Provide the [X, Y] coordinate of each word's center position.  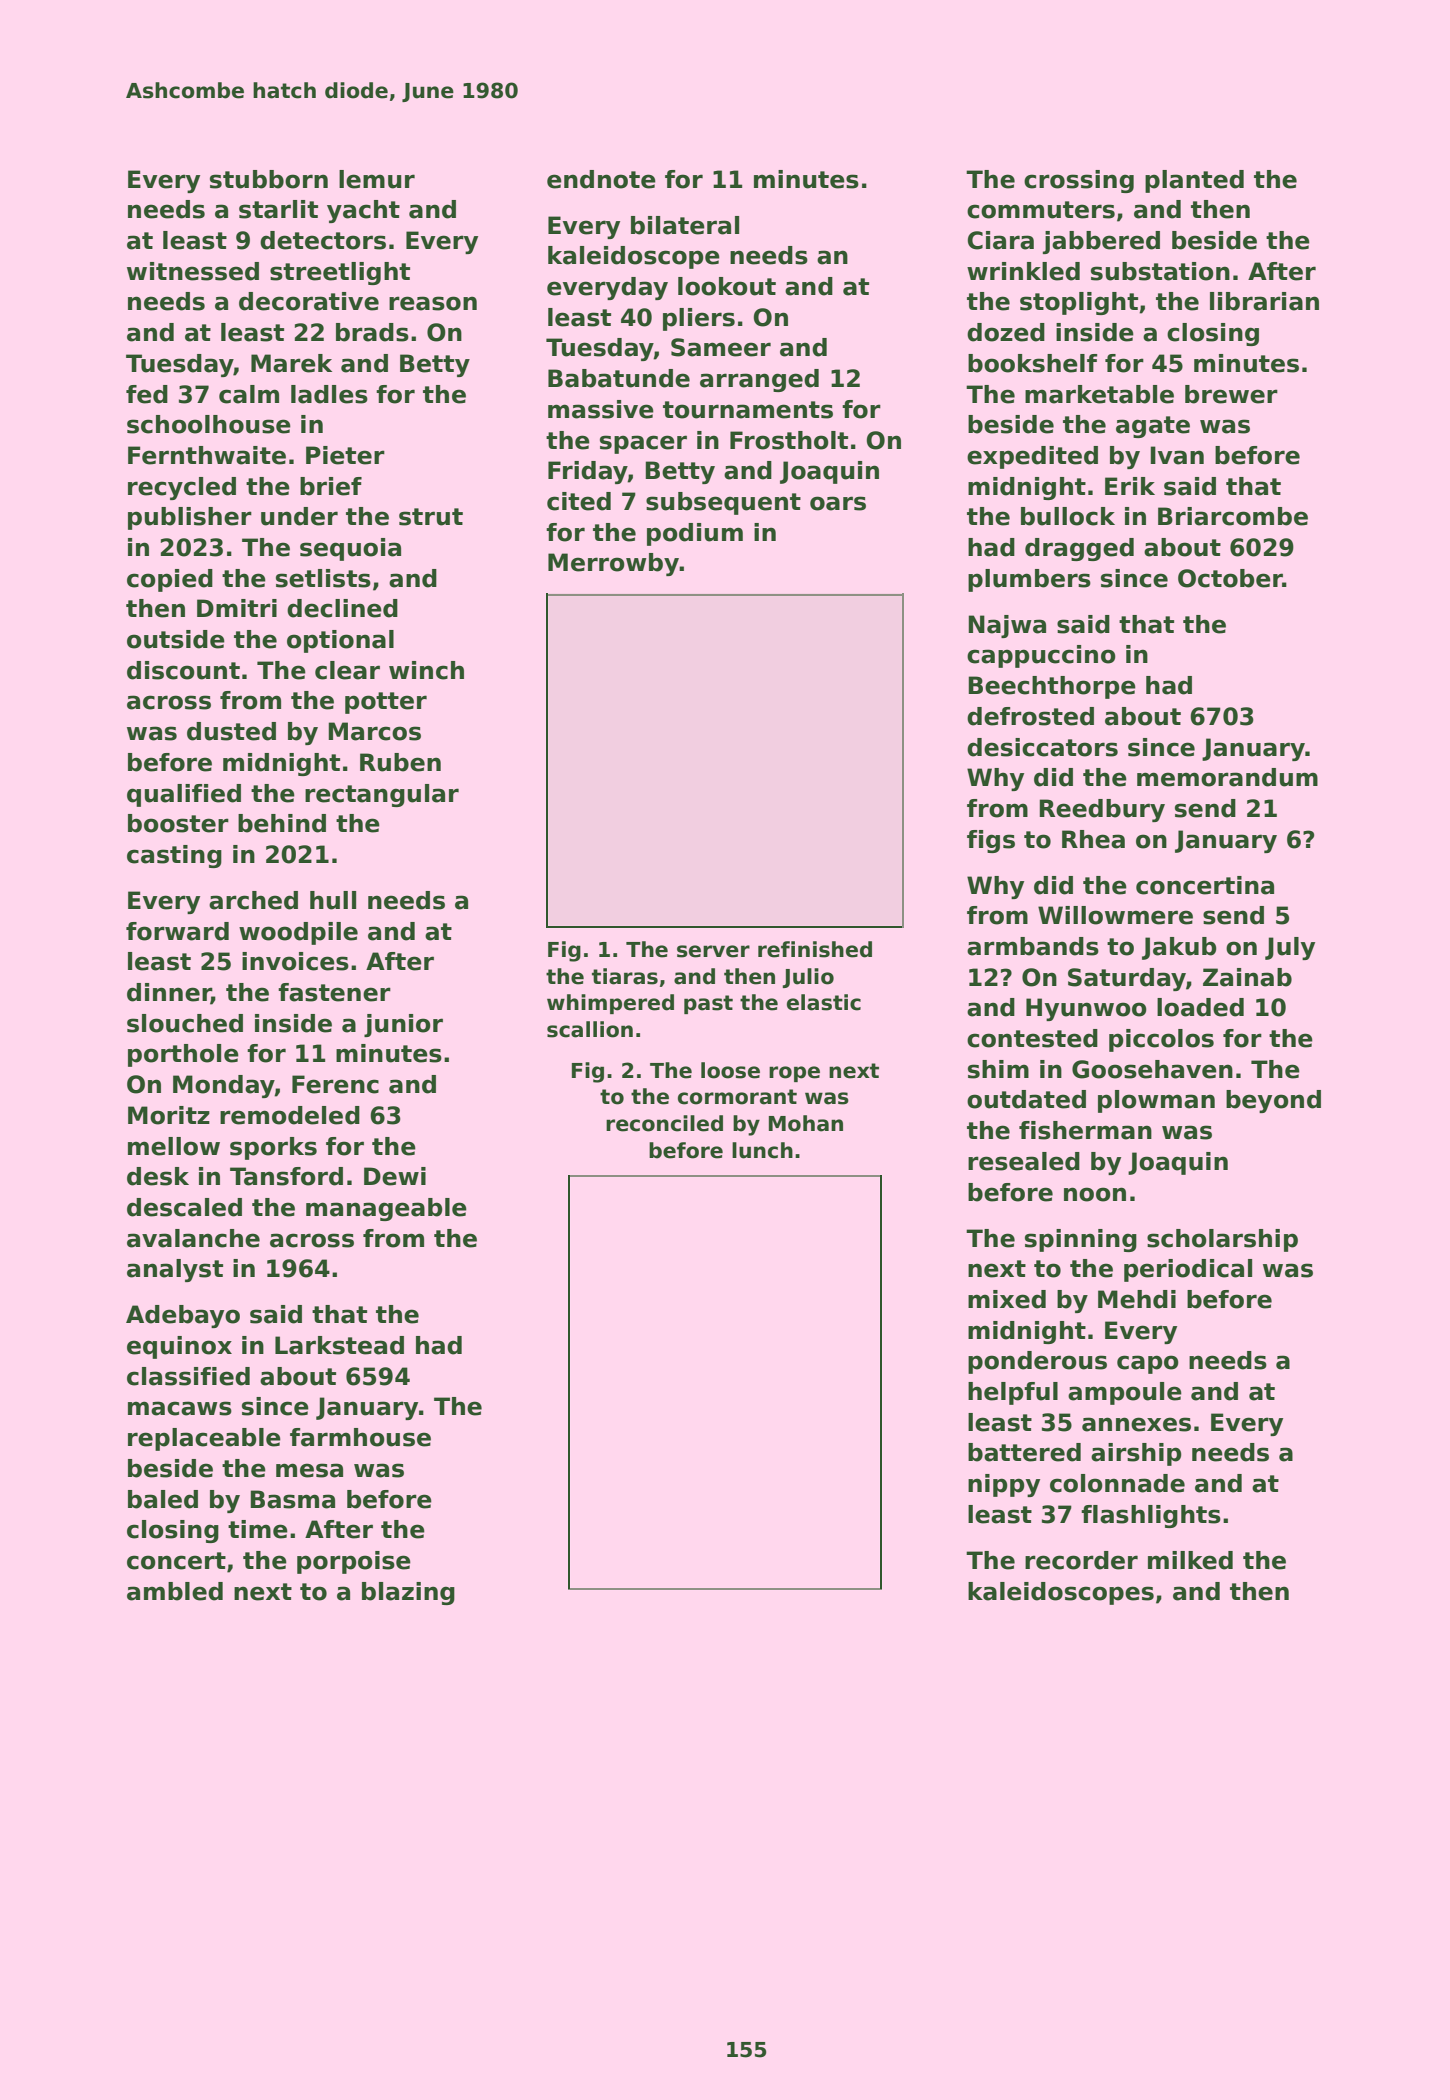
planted [1194, 181]
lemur [377, 179]
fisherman [1085, 1130]
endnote [601, 179]
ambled [175, 1591]
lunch [762, 1150]
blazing [408, 1593]
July [1290, 948]
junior [403, 1025]
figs [991, 841]
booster [178, 823]
